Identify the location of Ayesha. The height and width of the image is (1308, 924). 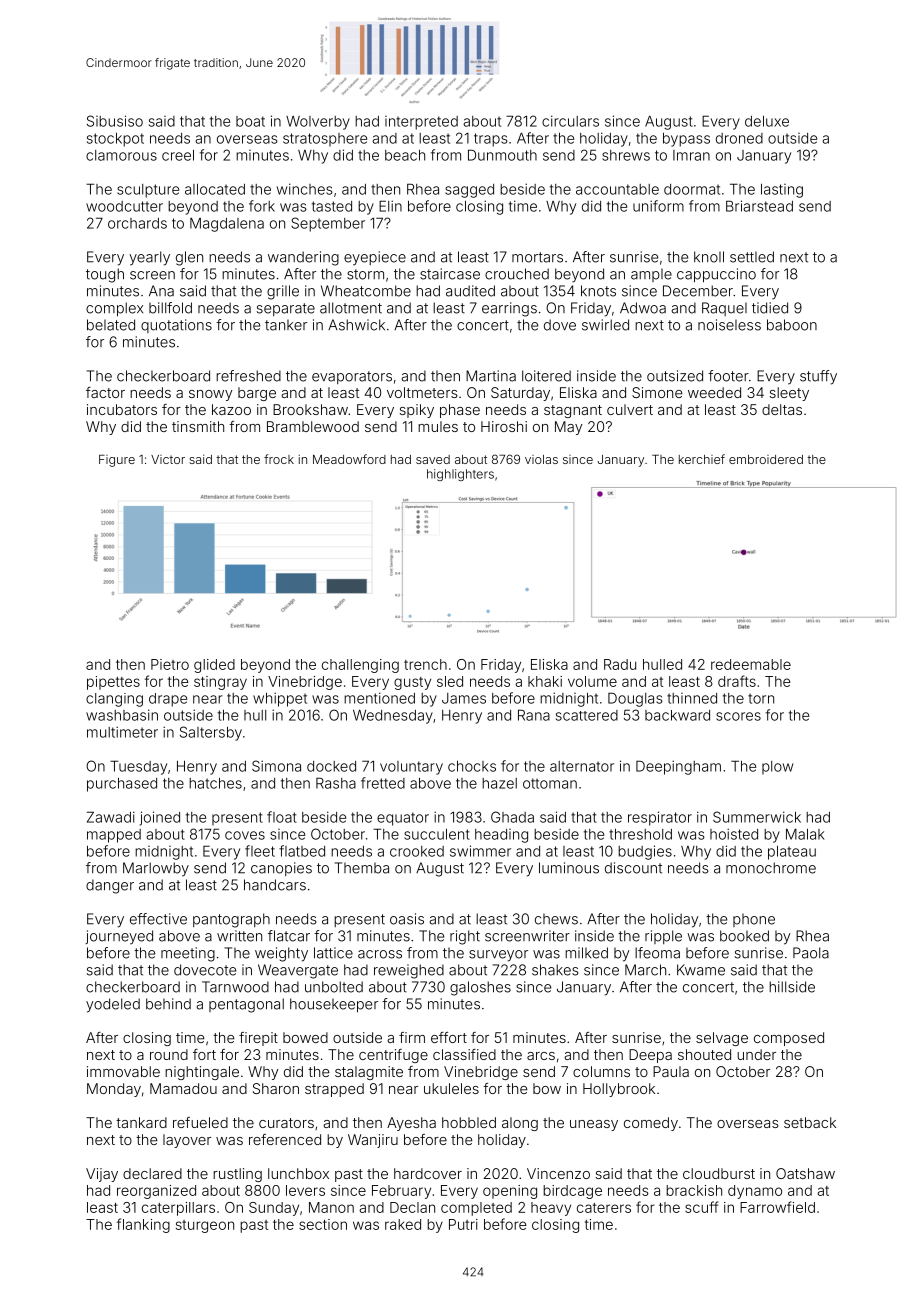
(411, 1124).
